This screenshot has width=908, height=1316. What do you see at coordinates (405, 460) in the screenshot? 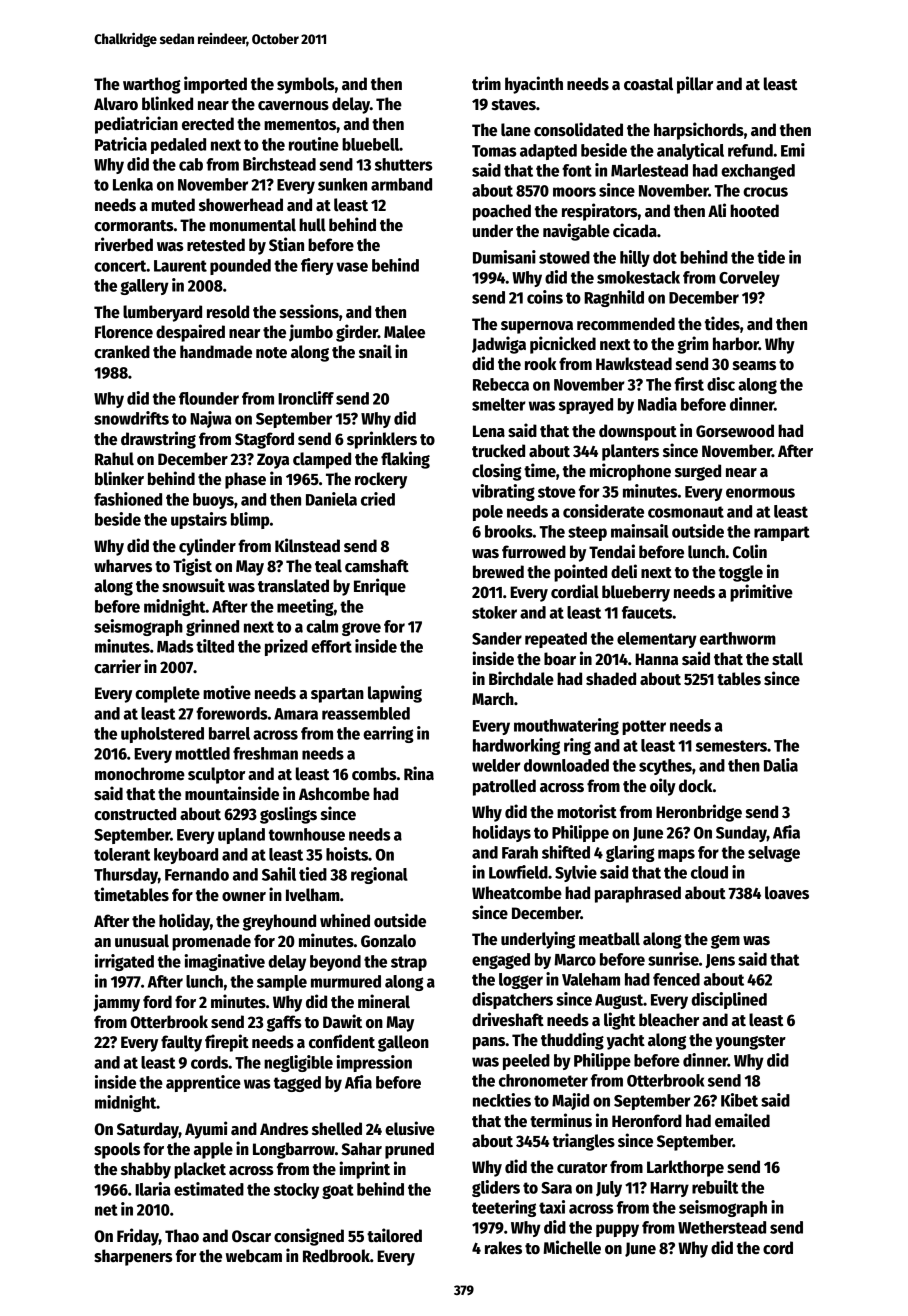
I see `flaking` at bounding box center [405, 460].
